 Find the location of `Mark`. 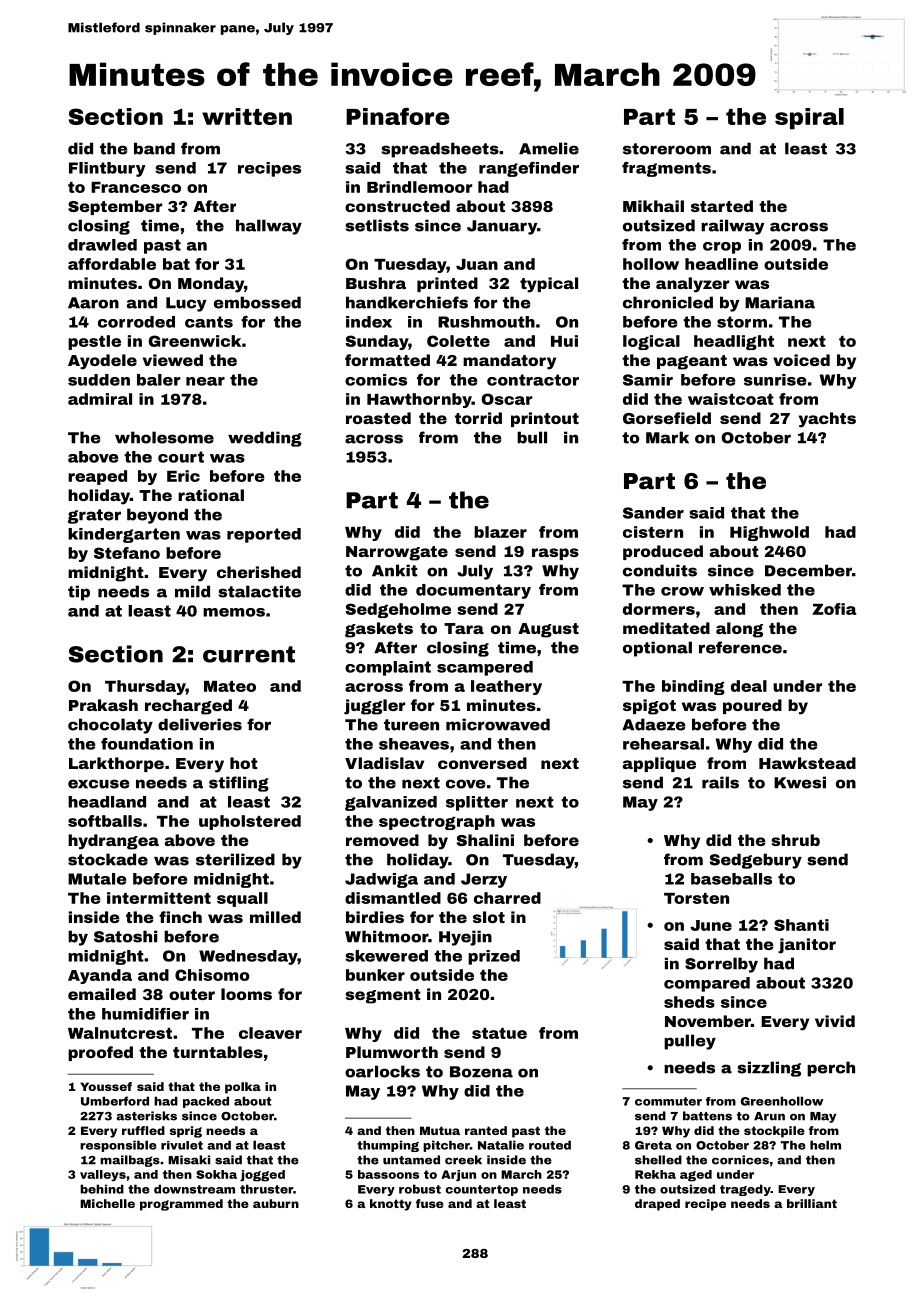

Mark is located at coordinates (667, 437).
